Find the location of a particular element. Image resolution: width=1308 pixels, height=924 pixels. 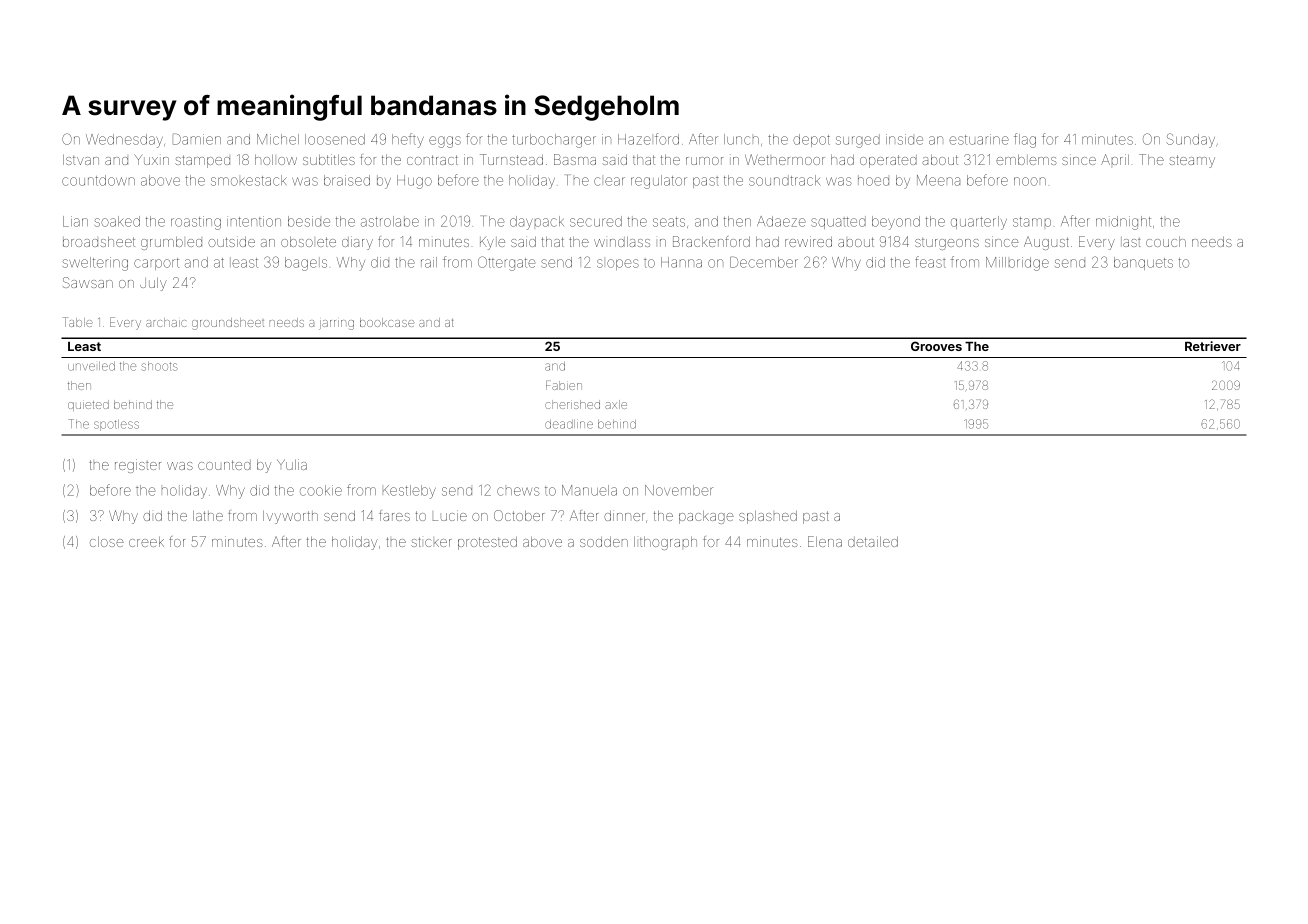

turbocharger is located at coordinates (554, 141).
